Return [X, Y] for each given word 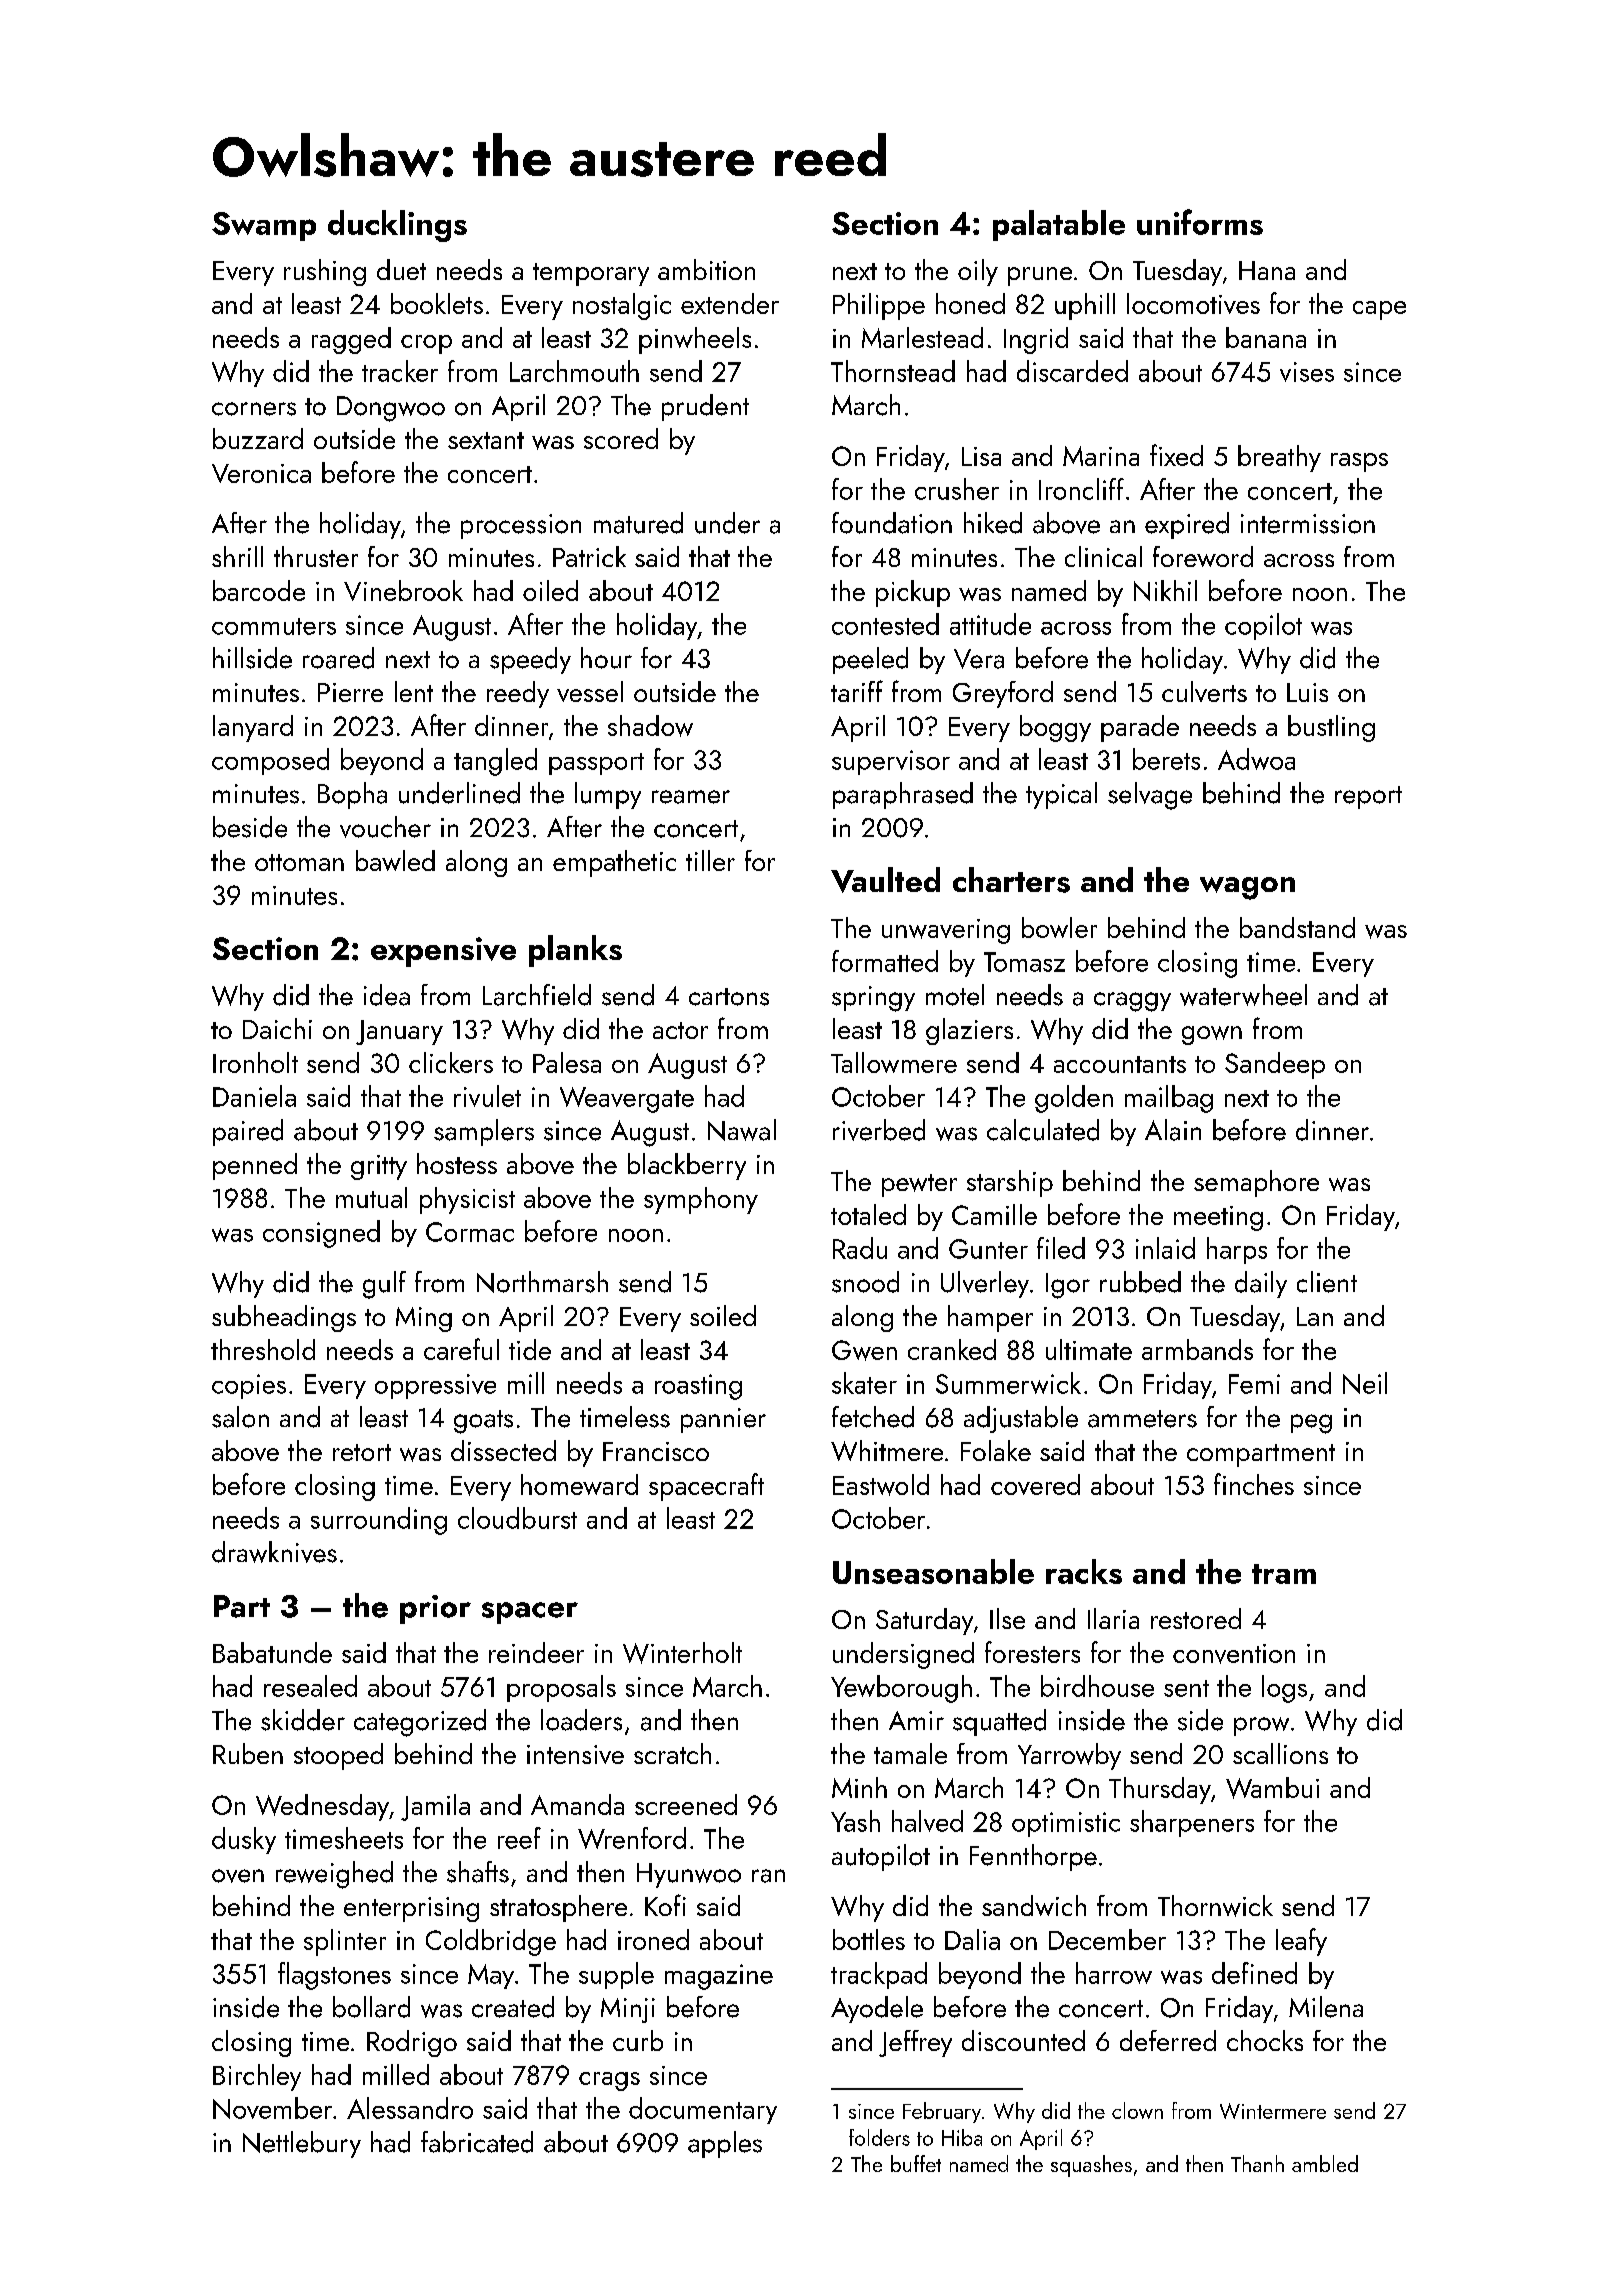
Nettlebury [302, 2144]
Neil [1365, 1383]
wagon [1247, 888]
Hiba [962, 2137]
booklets [437, 303]
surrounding [379, 1521]
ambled [1325, 2163]
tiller [710, 860]
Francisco [656, 1451]
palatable [1059, 225]
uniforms [1200, 222]
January [399, 1032]
